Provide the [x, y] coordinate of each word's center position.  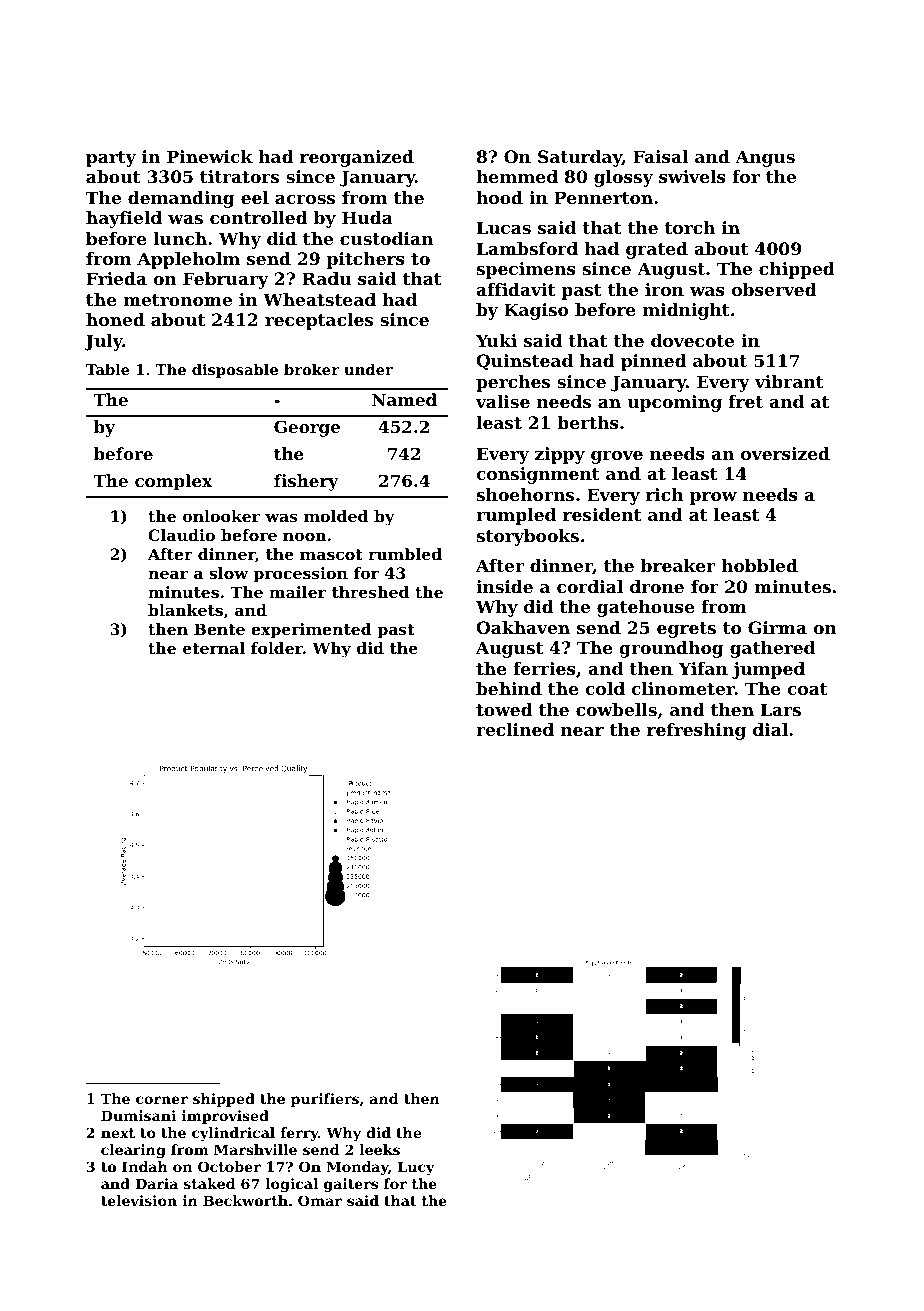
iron [664, 289]
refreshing [696, 731]
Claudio [181, 535]
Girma [777, 627]
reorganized [357, 158]
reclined [515, 729]
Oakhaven [523, 627]
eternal [214, 648]
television [139, 1200]
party [111, 159]
